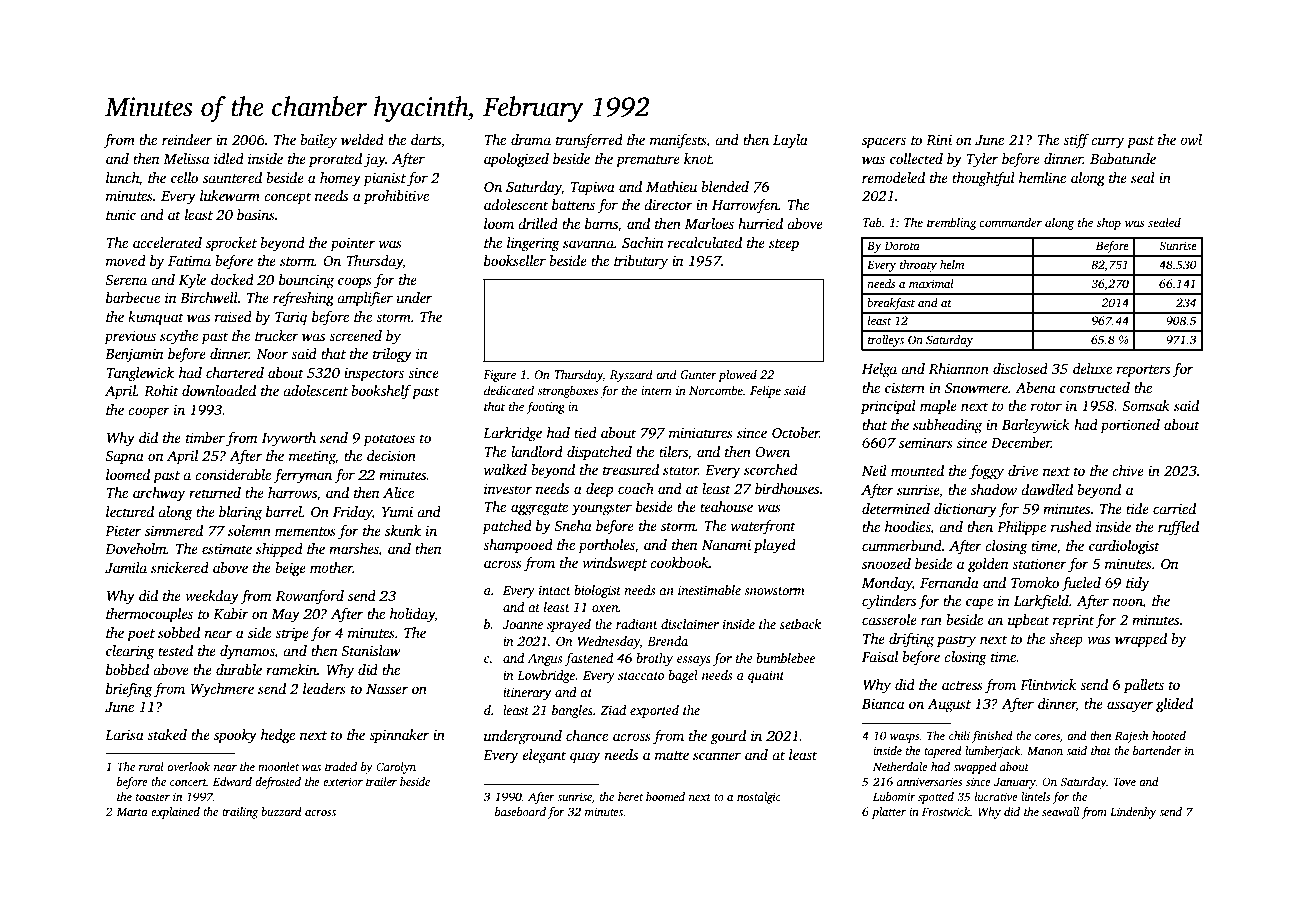  Describe the element at coordinates (1092, 368) in the page. I see `deluxe` at that location.
